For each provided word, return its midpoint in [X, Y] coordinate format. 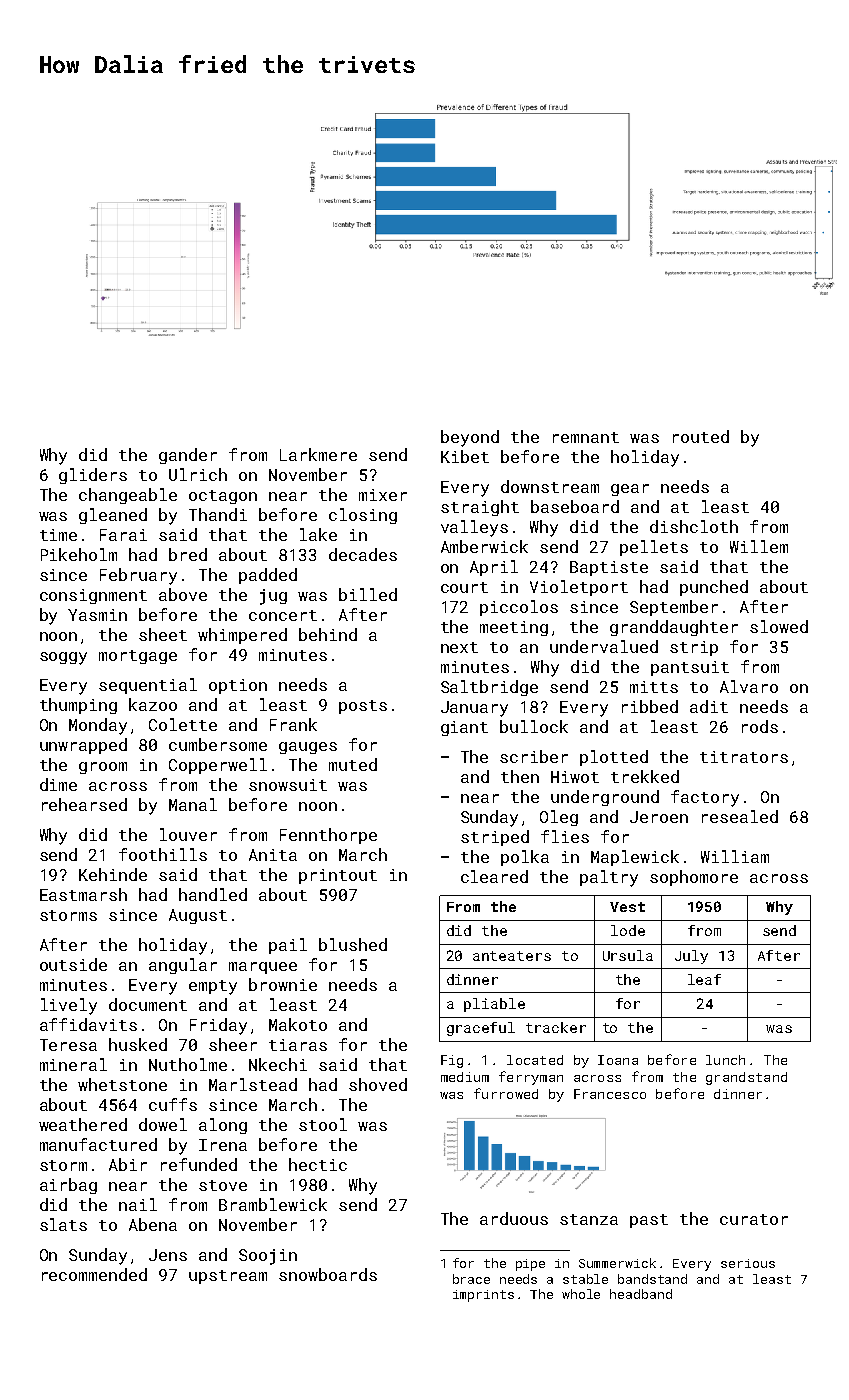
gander [188, 456]
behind [328, 634]
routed [701, 436]
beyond [470, 438]
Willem [759, 546]
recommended [94, 1274]
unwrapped [83, 746]
